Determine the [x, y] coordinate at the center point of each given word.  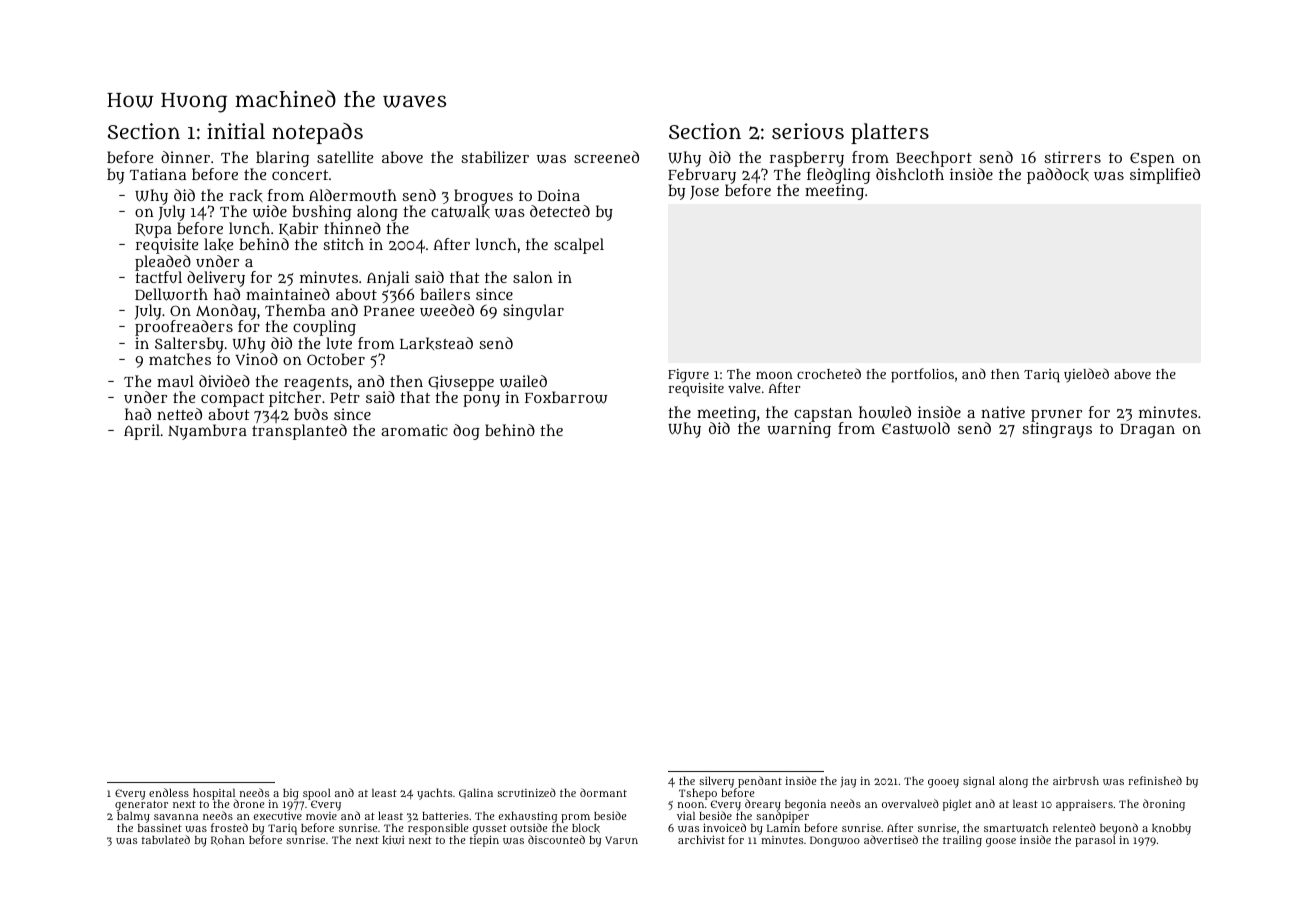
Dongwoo [835, 841]
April [142, 432]
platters [890, 133]
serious [808, 131]
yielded [1086, 375]
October [336, 359]
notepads [317, 133]
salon [533, 277]
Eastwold [916, 428]
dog [466, 432]
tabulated [166, 839]
